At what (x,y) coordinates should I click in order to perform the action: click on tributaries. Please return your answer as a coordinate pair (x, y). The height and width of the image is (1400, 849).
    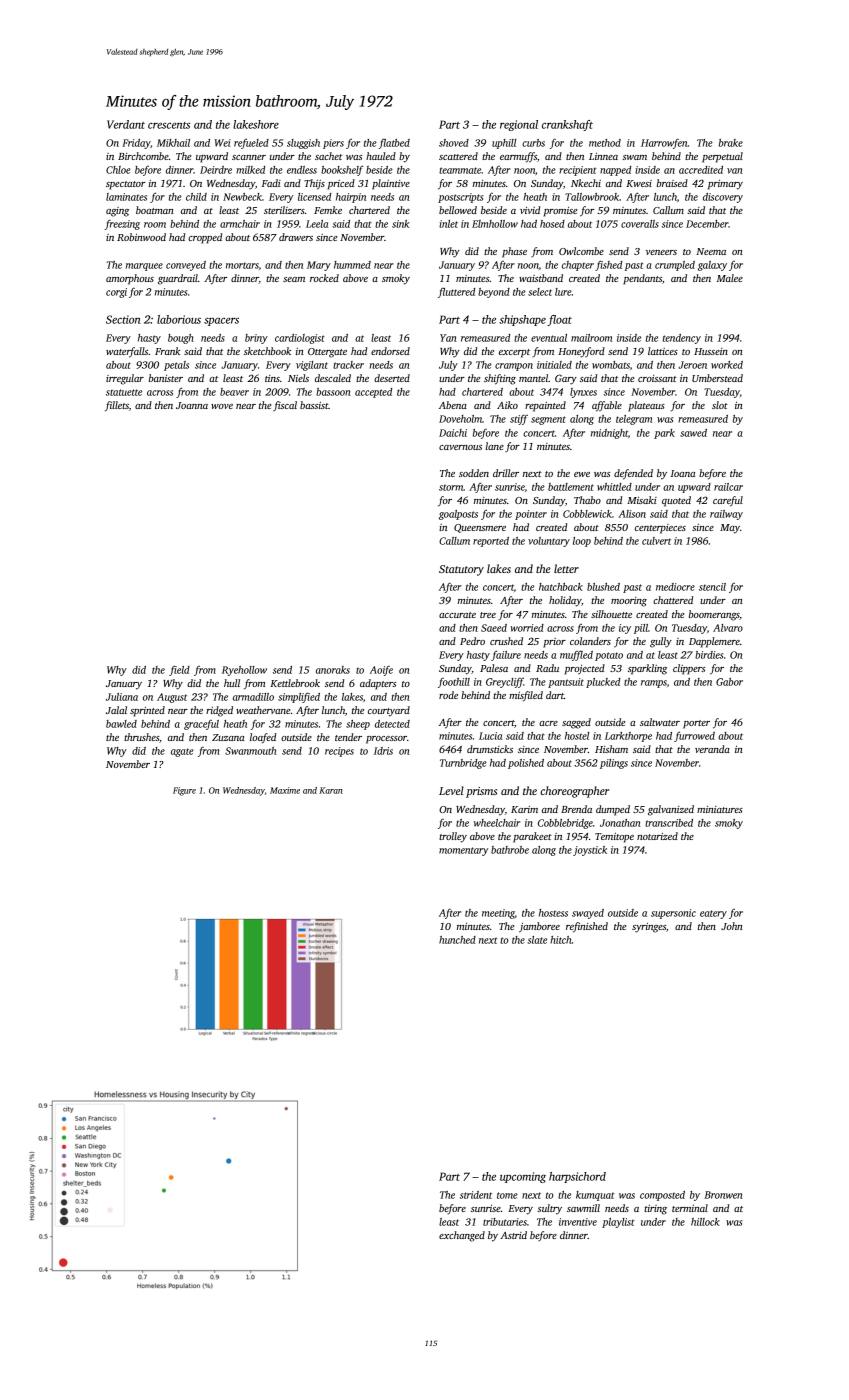
    Looking at the image, I should click on (505, 1222).
